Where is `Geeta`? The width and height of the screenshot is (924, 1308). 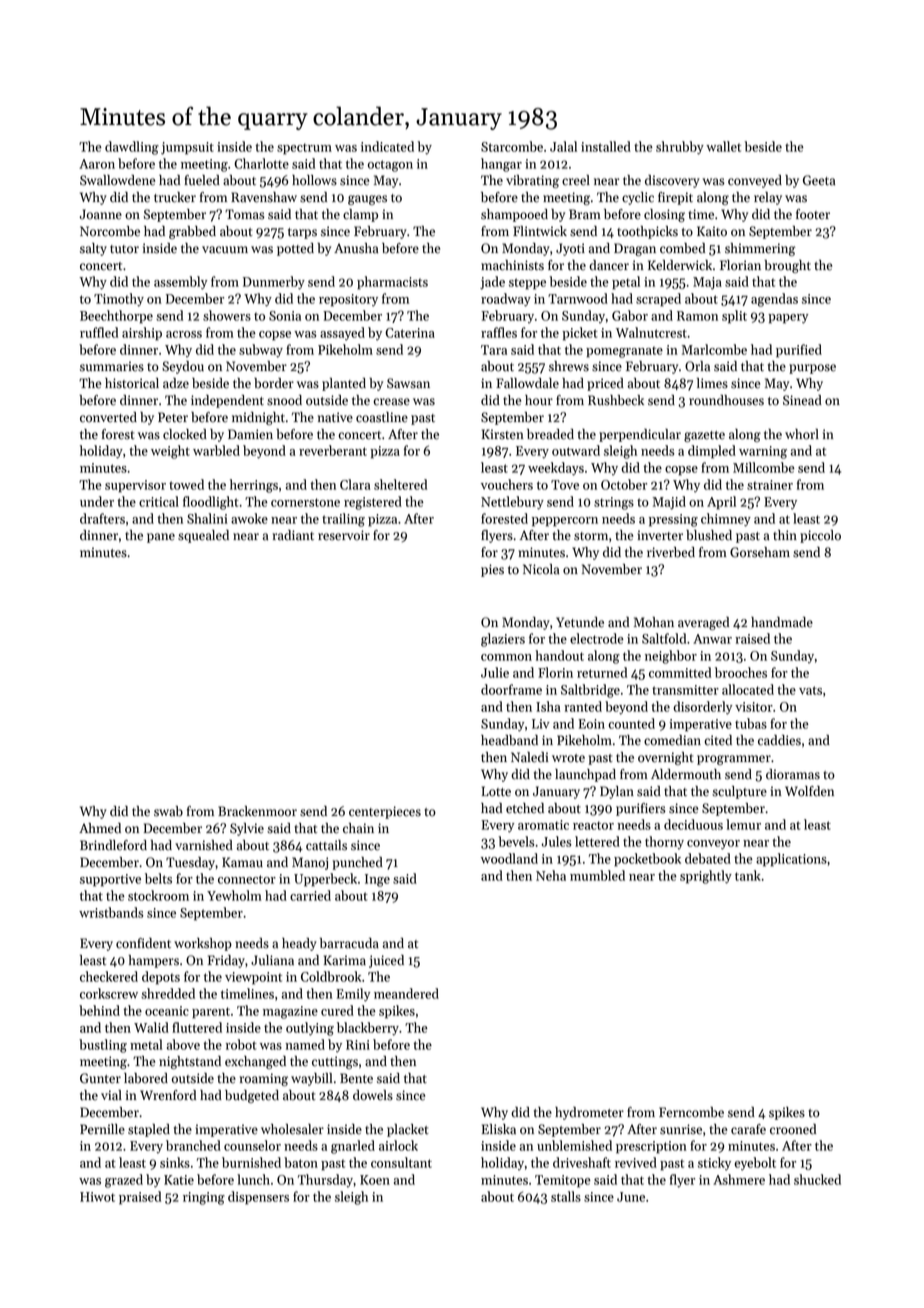 Geeta is located at coordinates (819, 180).
